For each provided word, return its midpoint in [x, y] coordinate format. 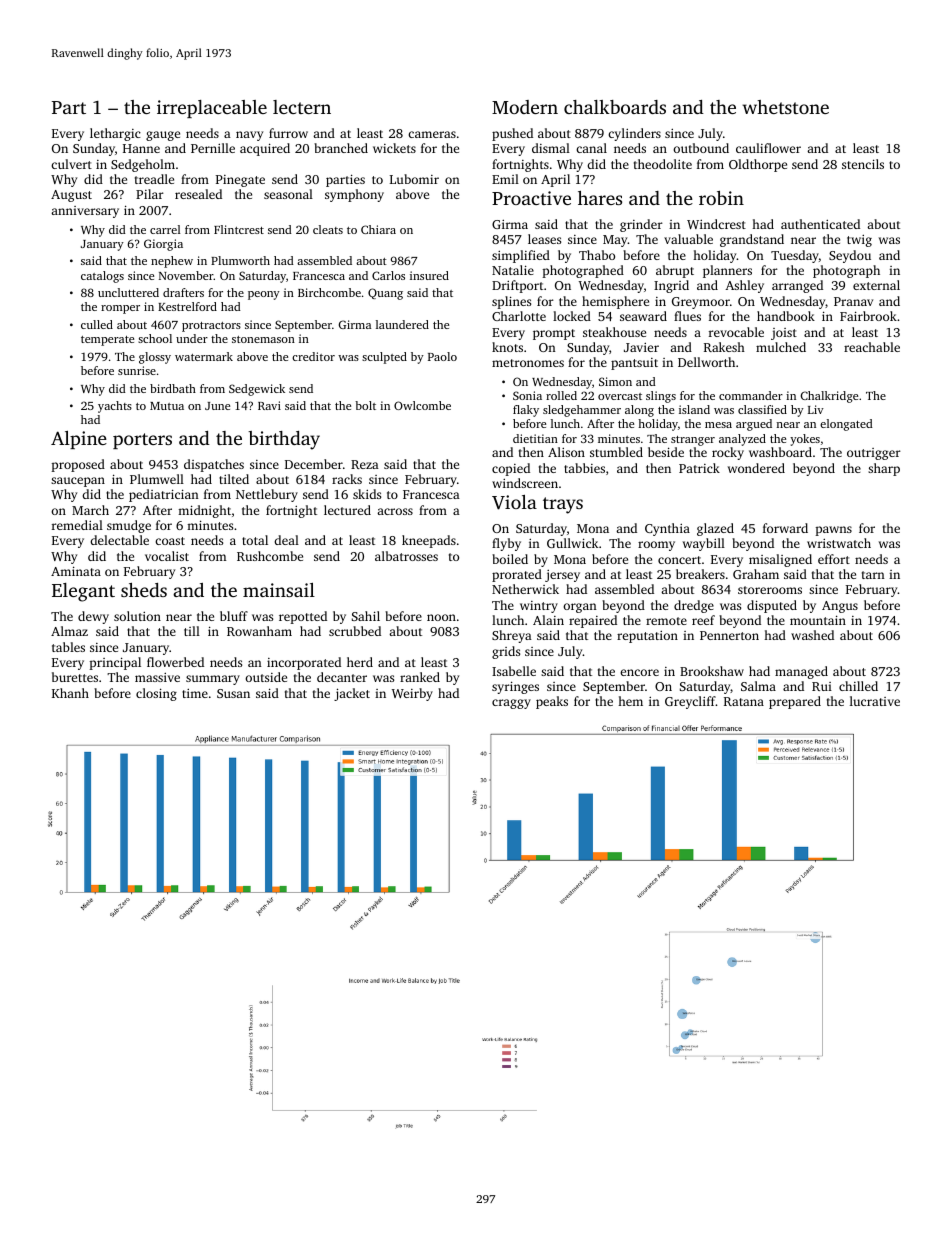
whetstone [785, 107]
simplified [521, 256]
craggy [511, 704]
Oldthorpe [758, 165]
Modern [525, 107]
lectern [302, 107]
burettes [75, 677]
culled [97, 324]
